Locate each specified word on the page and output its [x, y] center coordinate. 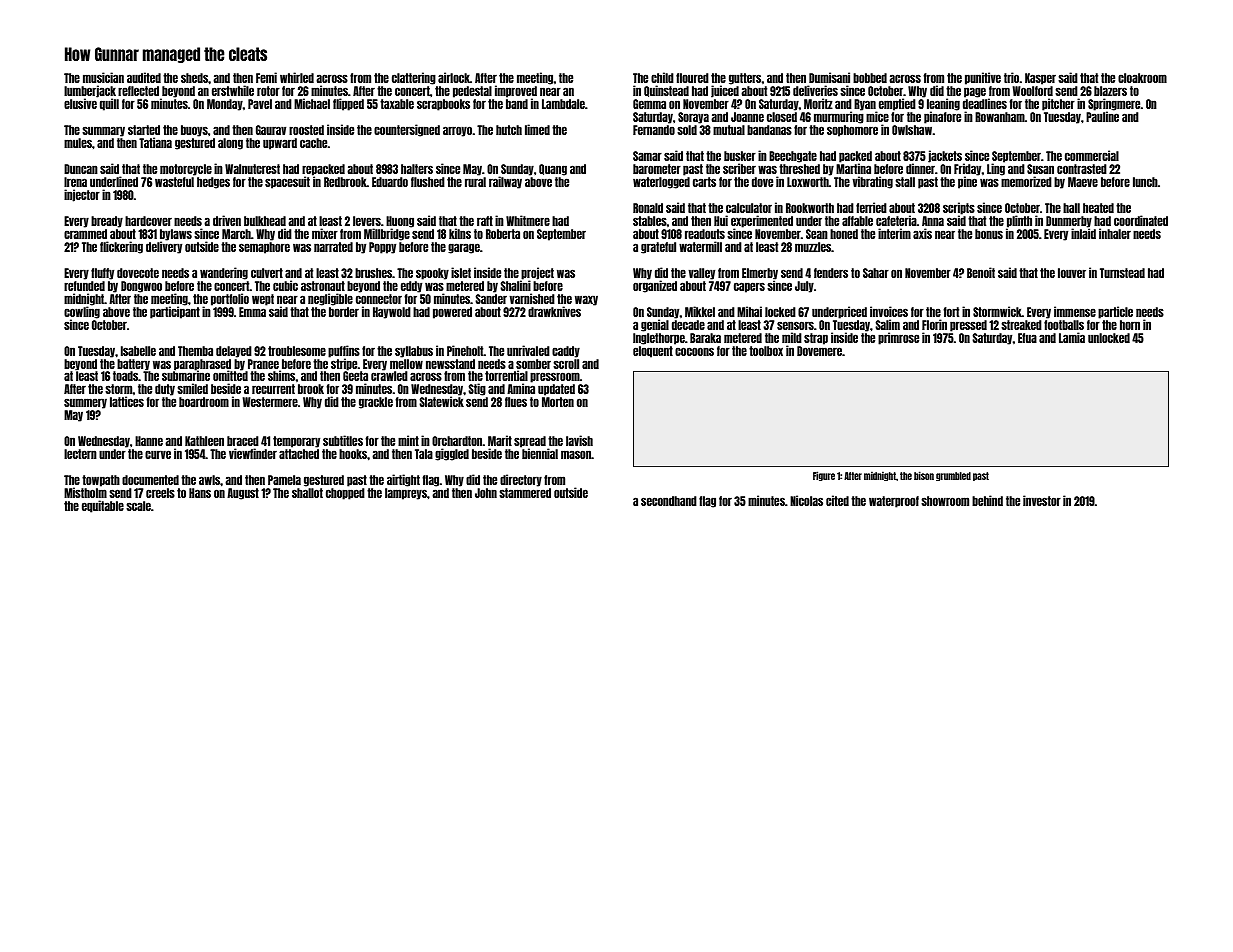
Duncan [81, 169]
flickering [121, 247]
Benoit [981, 272]
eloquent [653, 352]
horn [1130, 325]
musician [103, 77]
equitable [103, 506]
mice [877, 117]
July [804, 287]
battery [133, 365]
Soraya [693, 118]
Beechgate [793, 157]
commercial [1092, 155]
